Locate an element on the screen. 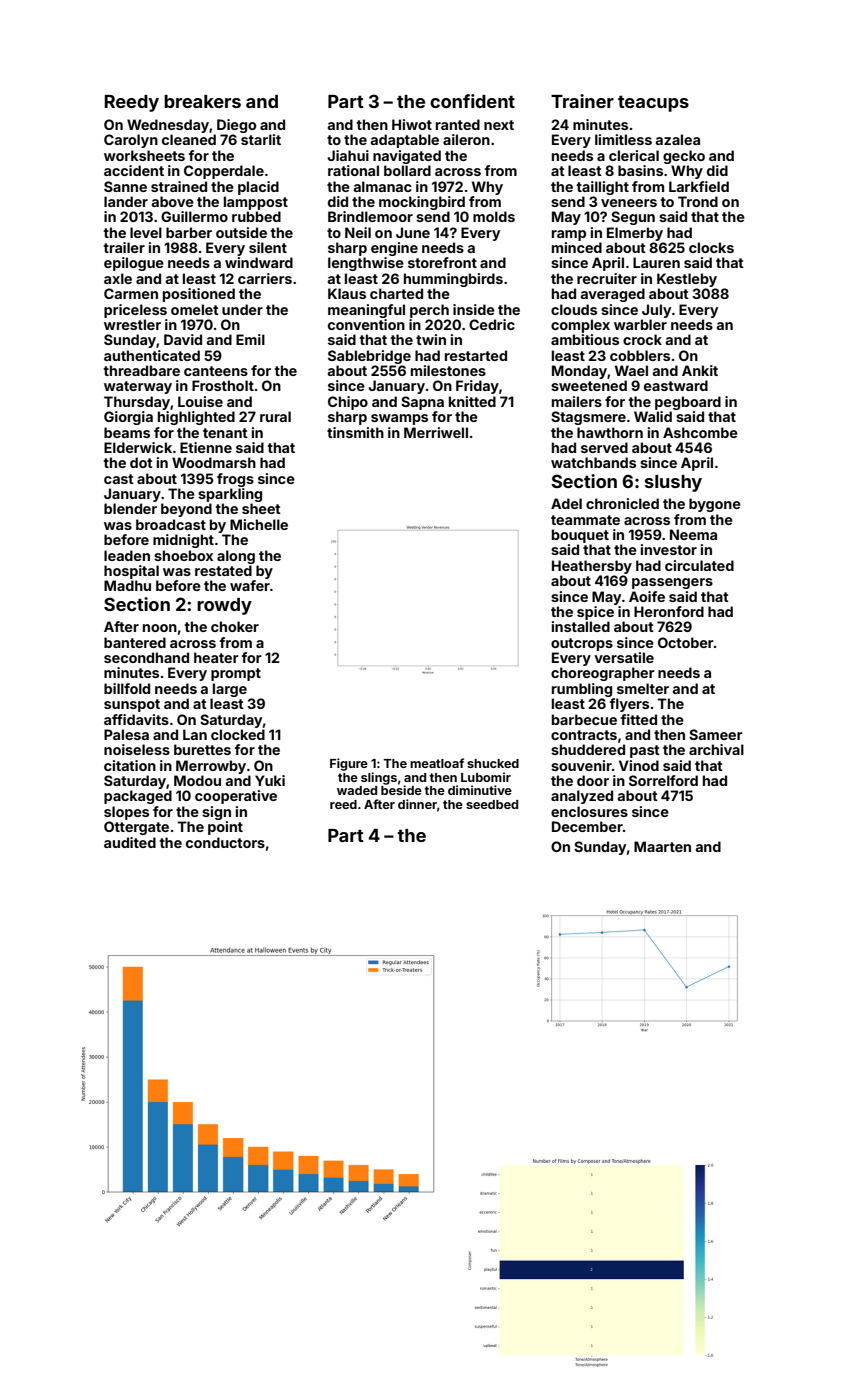 The image size is (849, 1400). rowdy is located at coordinates (224, 606).
